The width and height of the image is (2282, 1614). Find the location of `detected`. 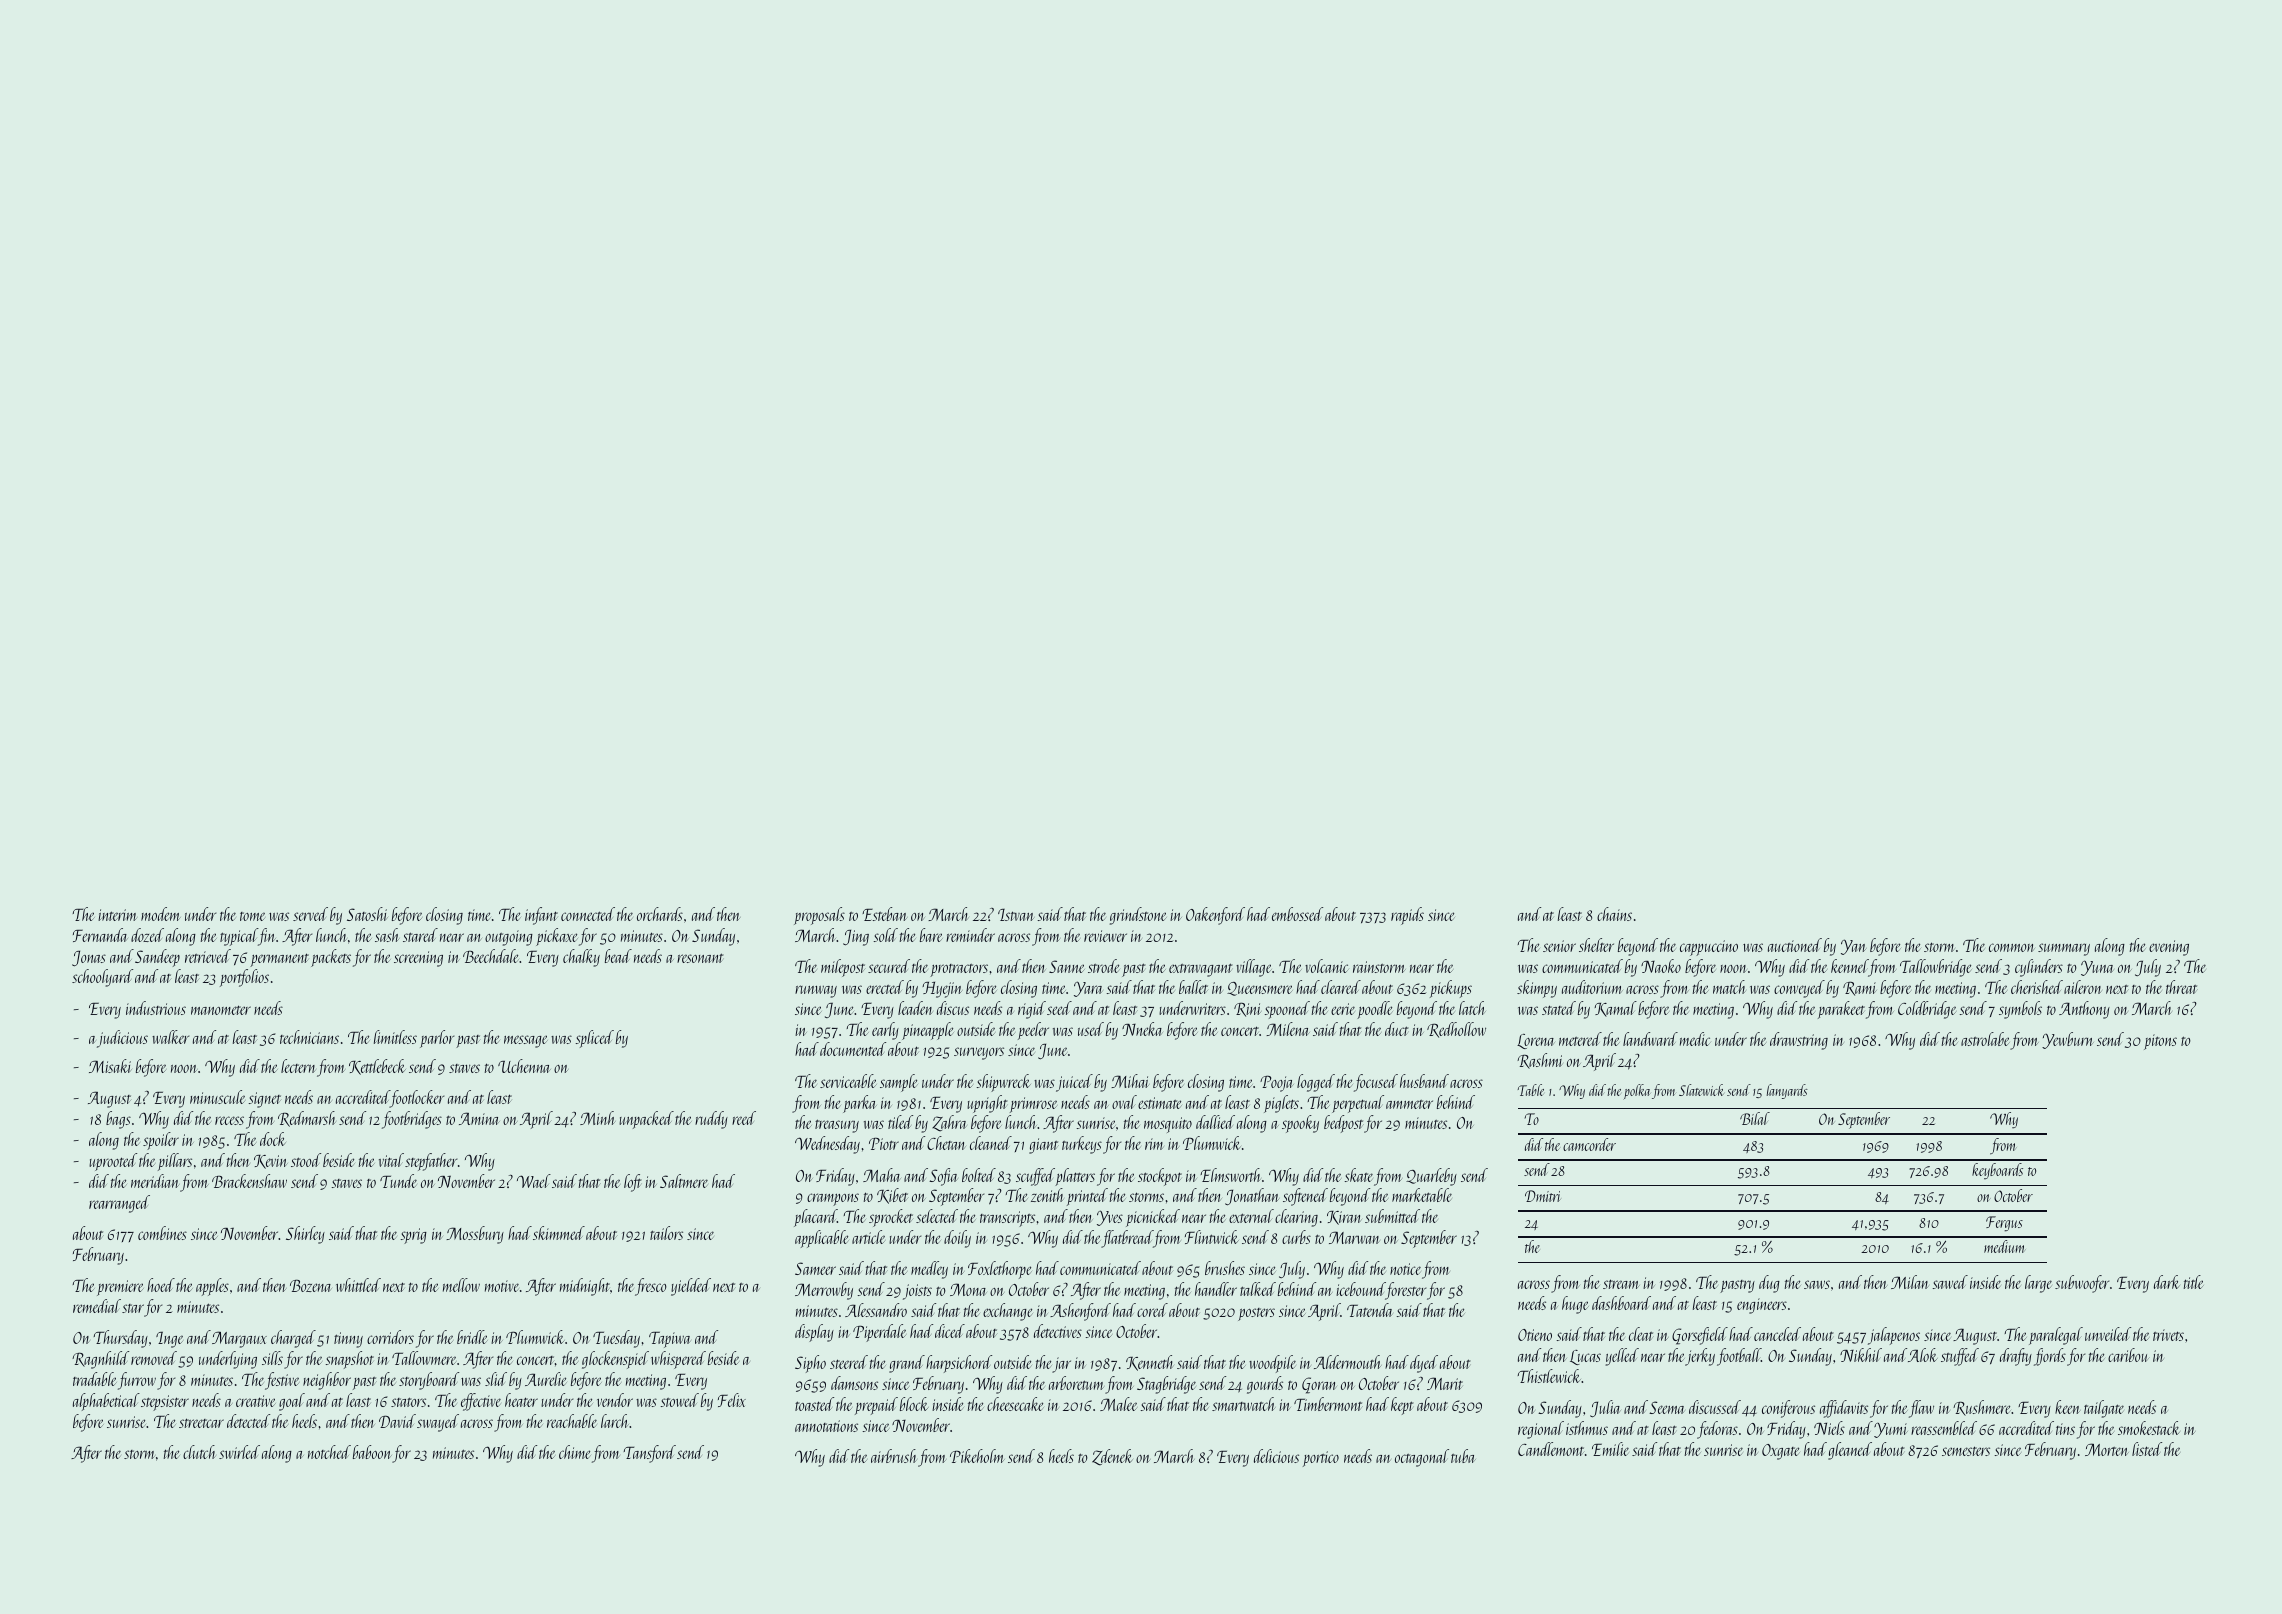

detected is located at coordinates (248, 1421).
